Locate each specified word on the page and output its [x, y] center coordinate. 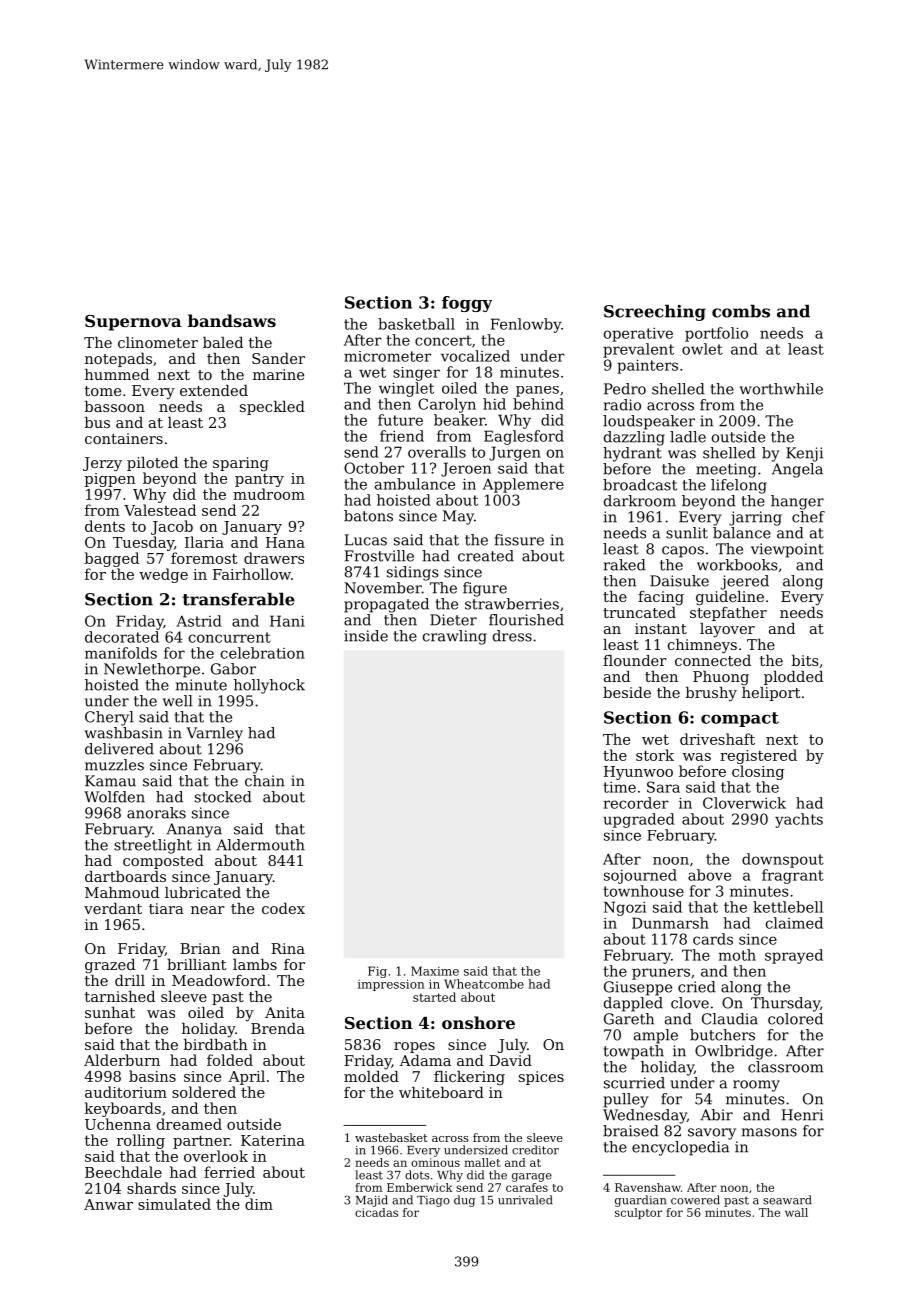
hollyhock [269, 686]
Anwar [108, 1204]
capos [683, 552]
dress [512, 636]
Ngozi [625, 908]
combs [741, 311]
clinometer [158, 342]
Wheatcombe [484, 984]
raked [625, 565]
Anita [285, 1012]
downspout [783, 860]
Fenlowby [526, 325]
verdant [113, 908]
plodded [793, 678]
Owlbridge [734, 1052]
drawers [274, 558]
